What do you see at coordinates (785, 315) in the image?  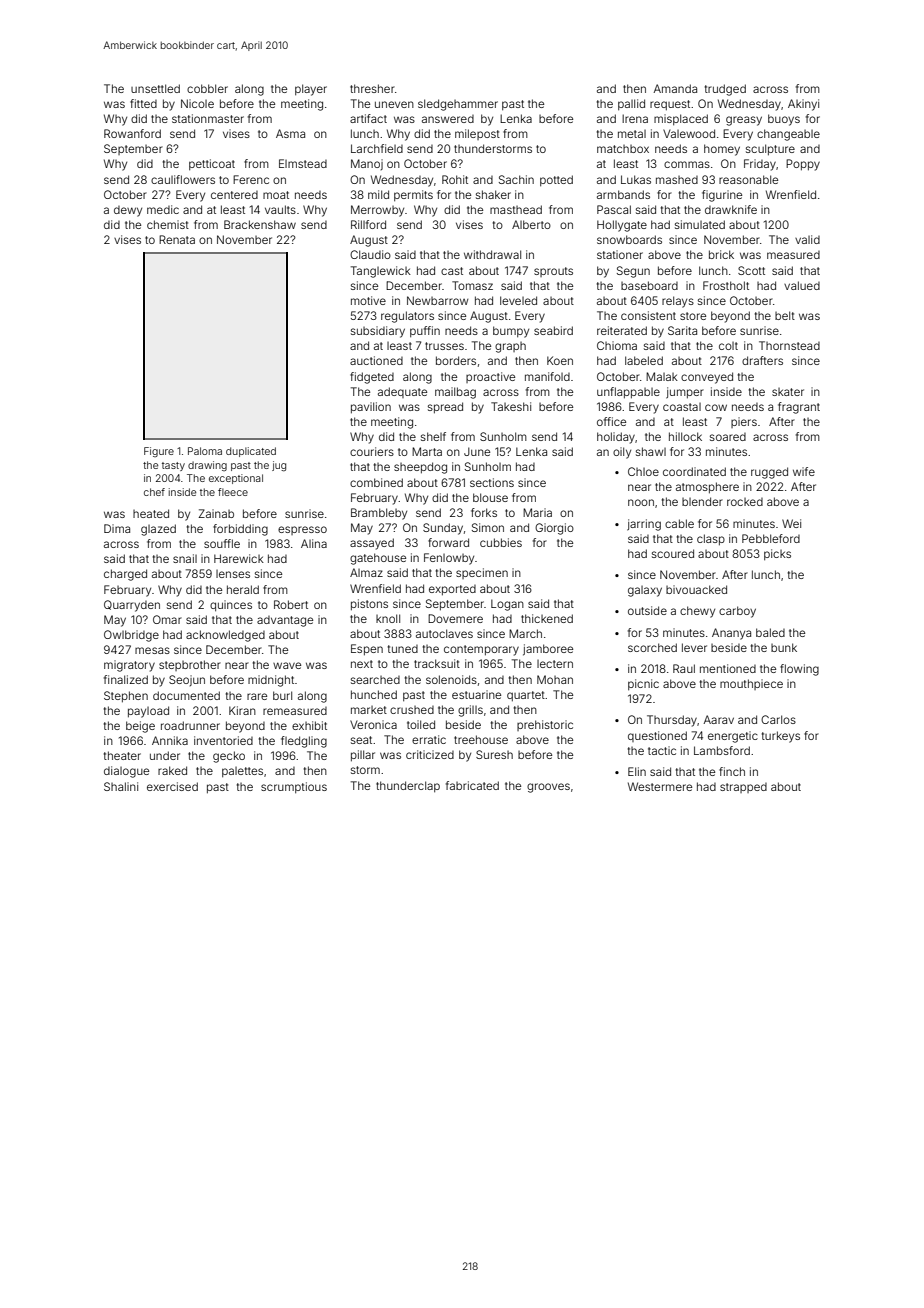 I see `belt` at bounding box center [785, 315].
